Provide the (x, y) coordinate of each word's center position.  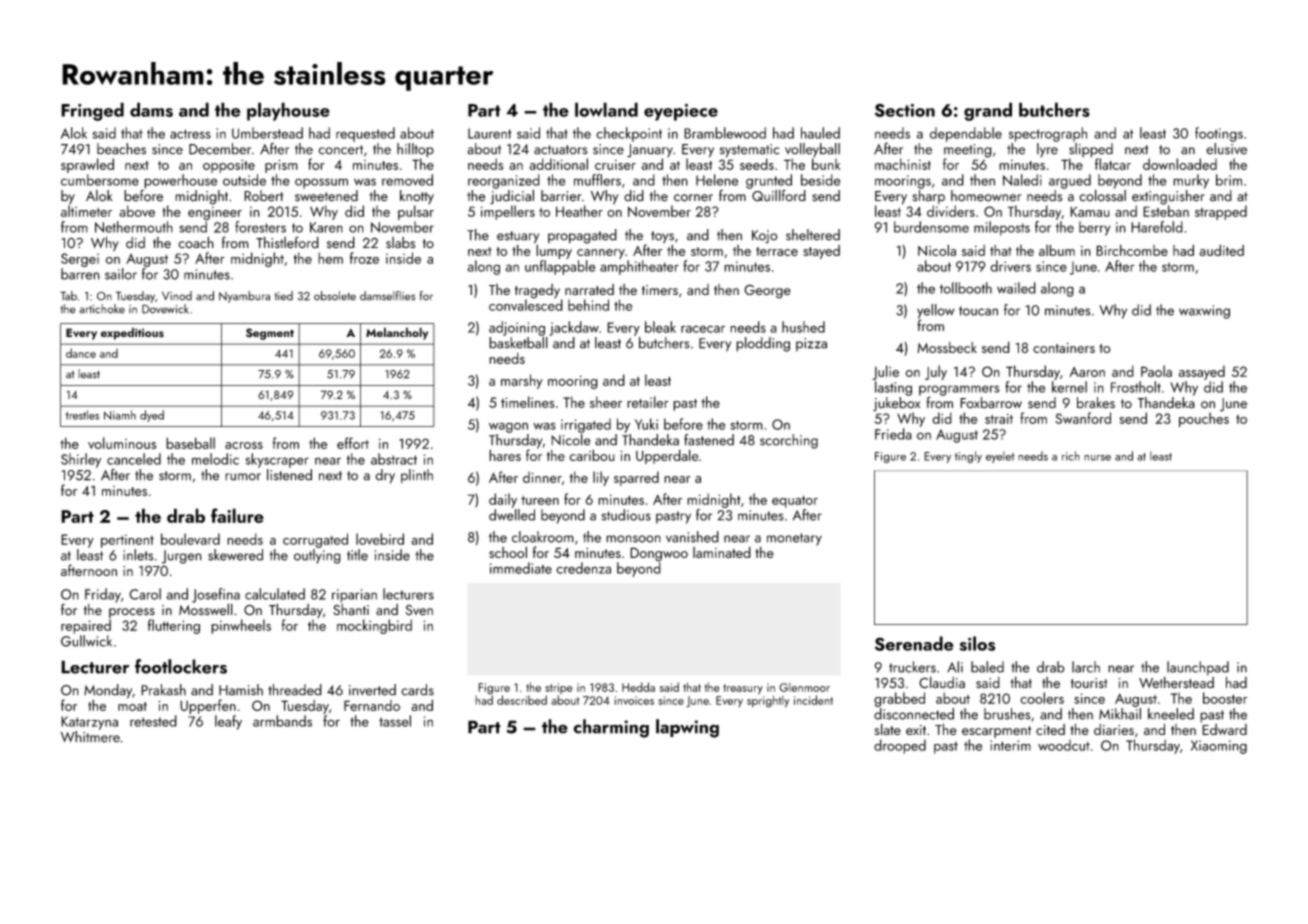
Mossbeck (947, 347)
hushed (803, 327)
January (650, 151)
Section (905, 110)
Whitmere (90, 737)
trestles (82, 415)
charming (611, 728)
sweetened (326, 196)
